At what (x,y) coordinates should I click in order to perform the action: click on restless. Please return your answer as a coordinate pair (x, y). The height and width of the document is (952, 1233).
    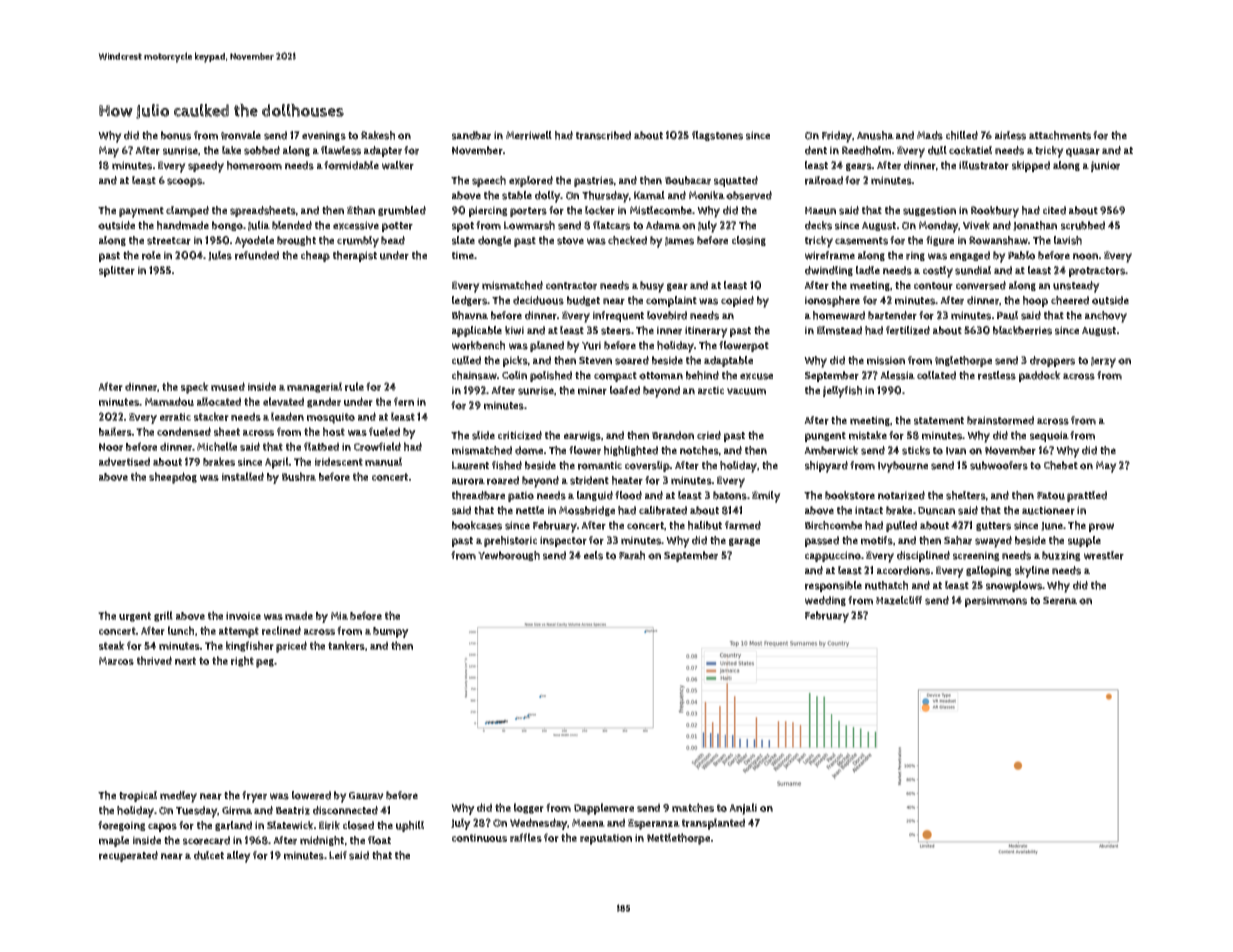
    Looking at the image, I should click on (997, 375).
